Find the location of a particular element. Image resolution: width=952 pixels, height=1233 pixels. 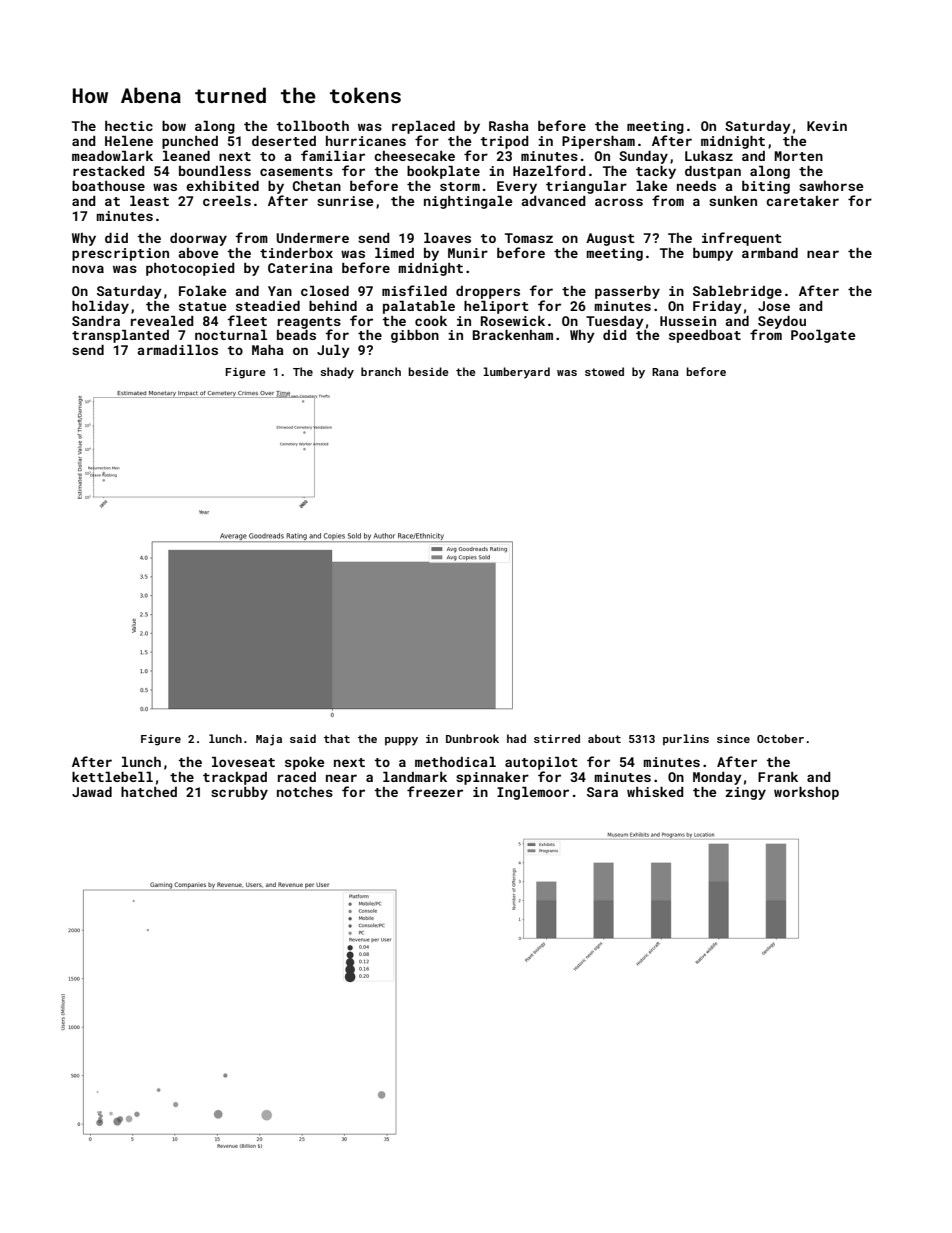

since is located at coordinates (733, 739).
